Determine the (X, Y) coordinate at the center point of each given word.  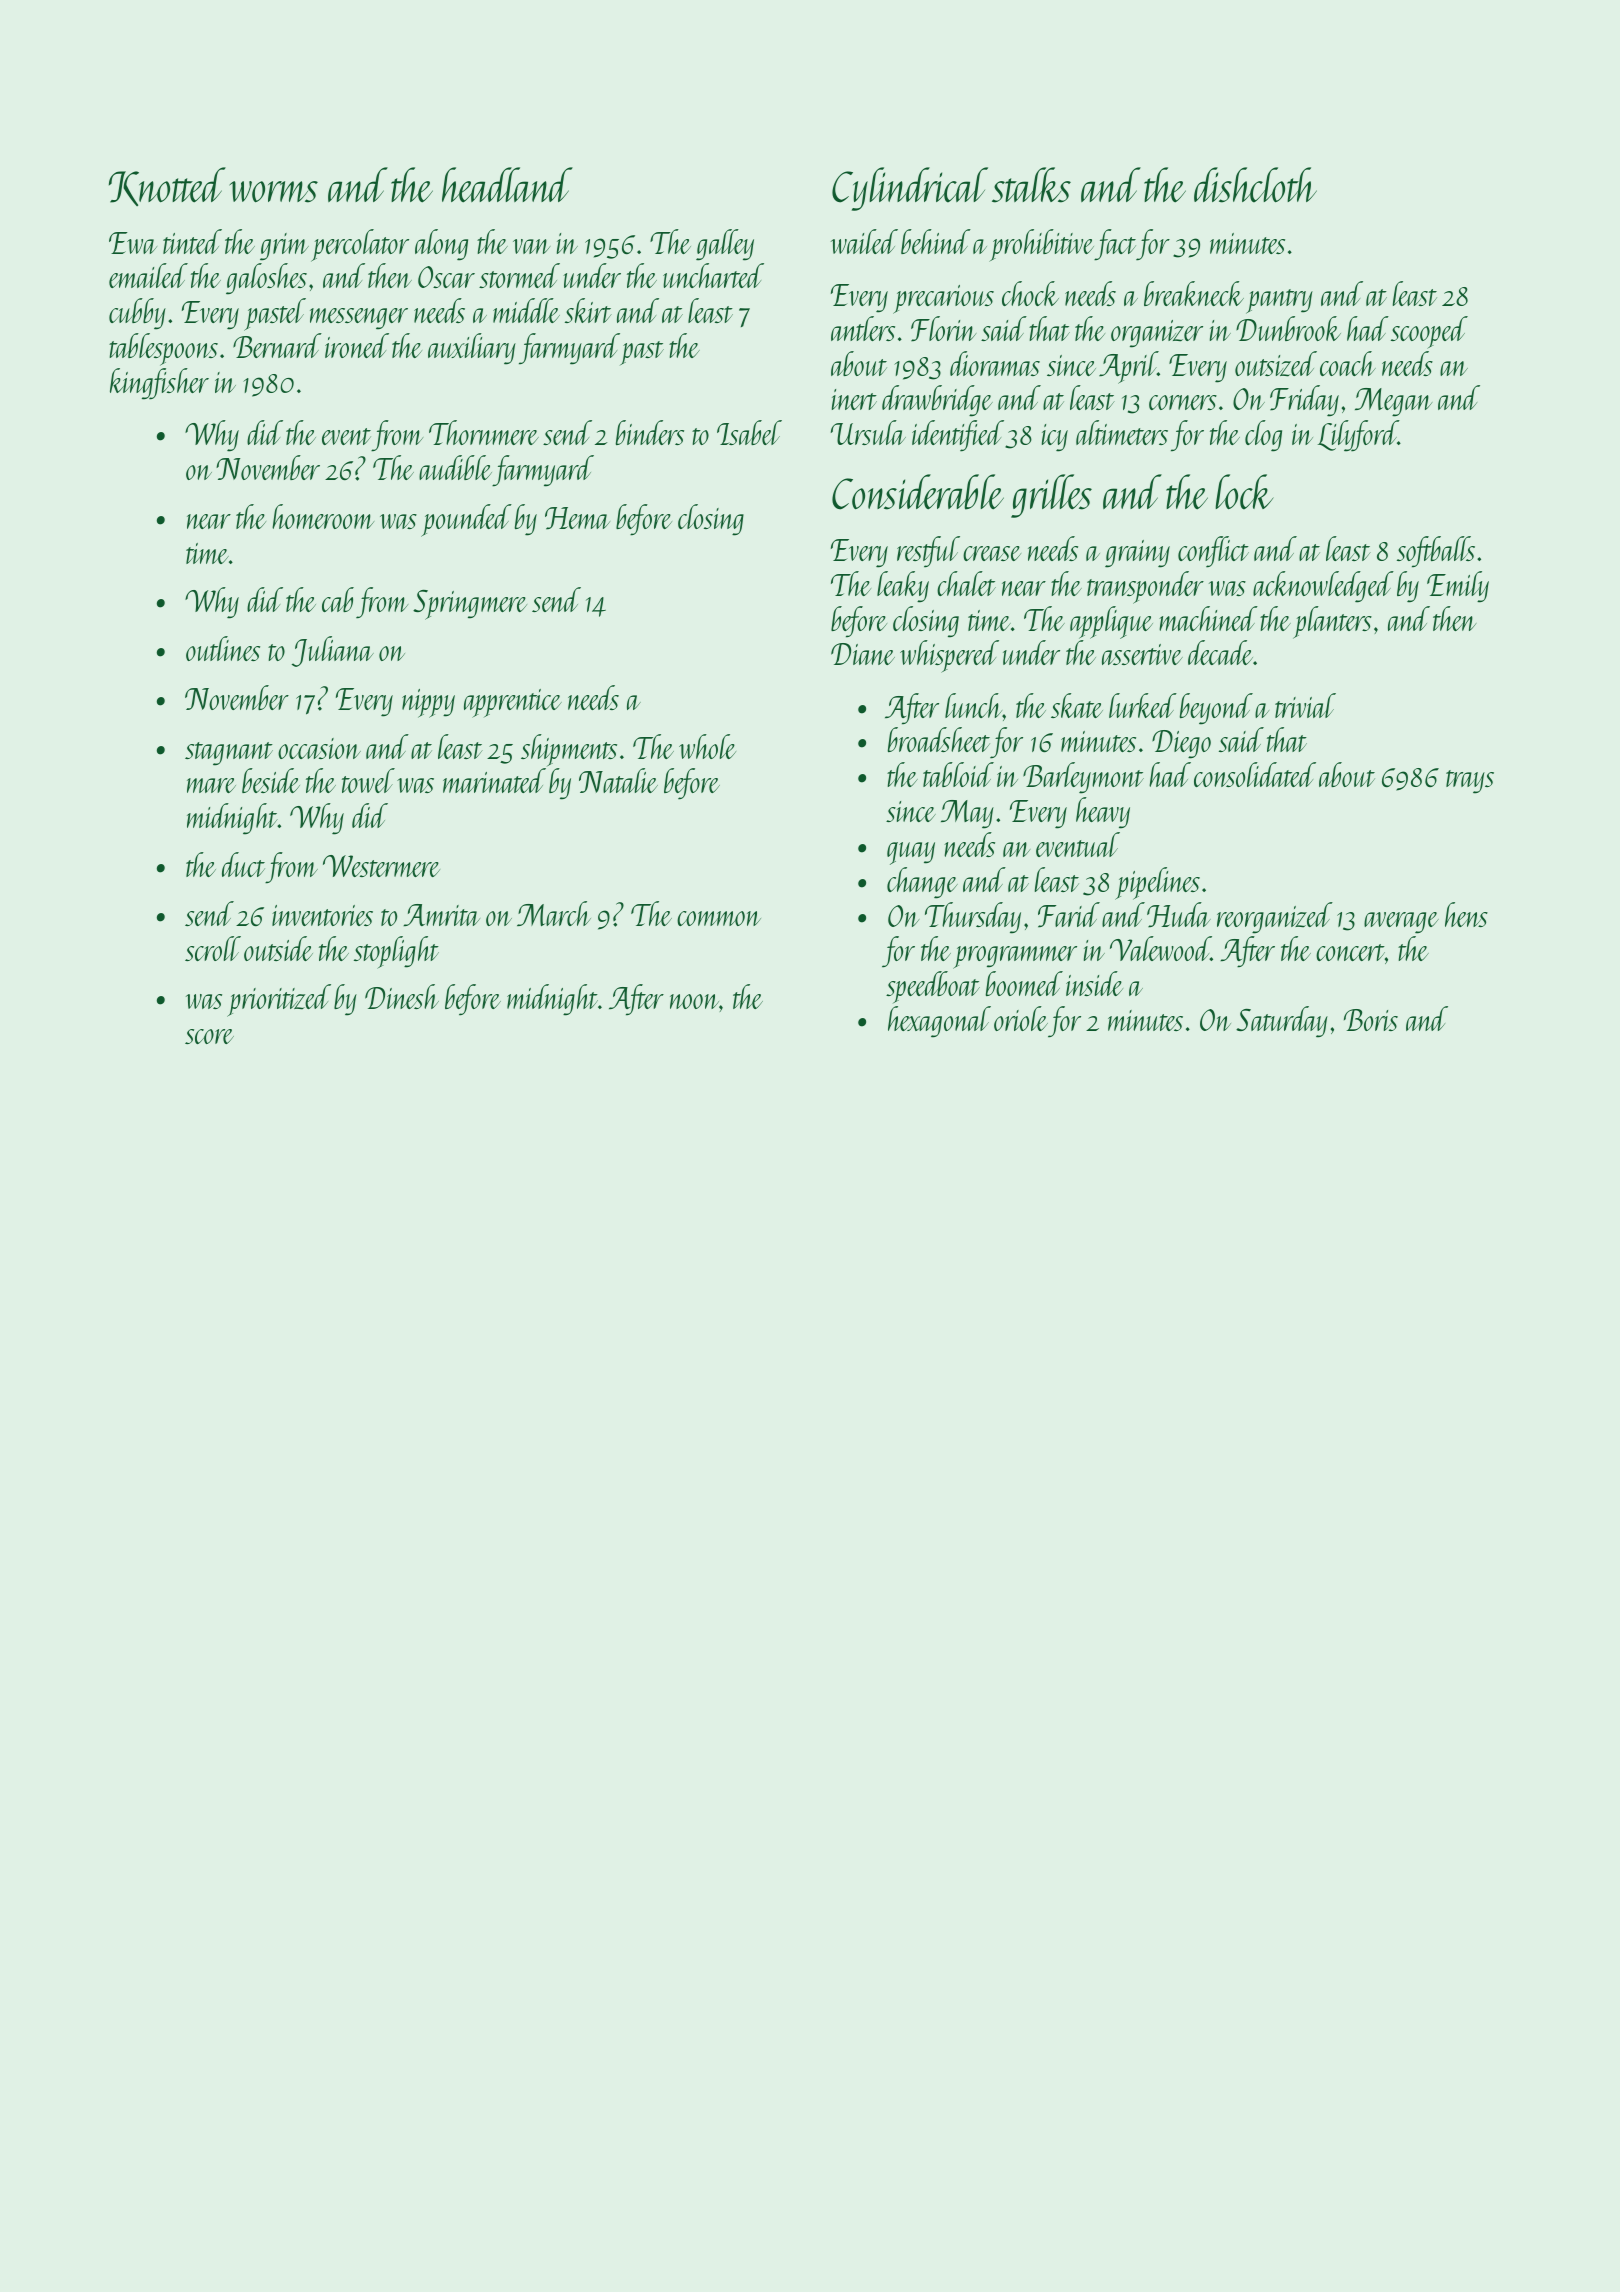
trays (1470, 782)
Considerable (918, 492)
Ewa (133, 243)
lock (1244, 492)
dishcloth (1255, 185)
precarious (943, 299)
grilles (1051, 496)
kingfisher (159, 384)
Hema (577, 518)
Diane (863, 654)
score (209, 1036)
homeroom (323, 516)
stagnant (229, 754)
